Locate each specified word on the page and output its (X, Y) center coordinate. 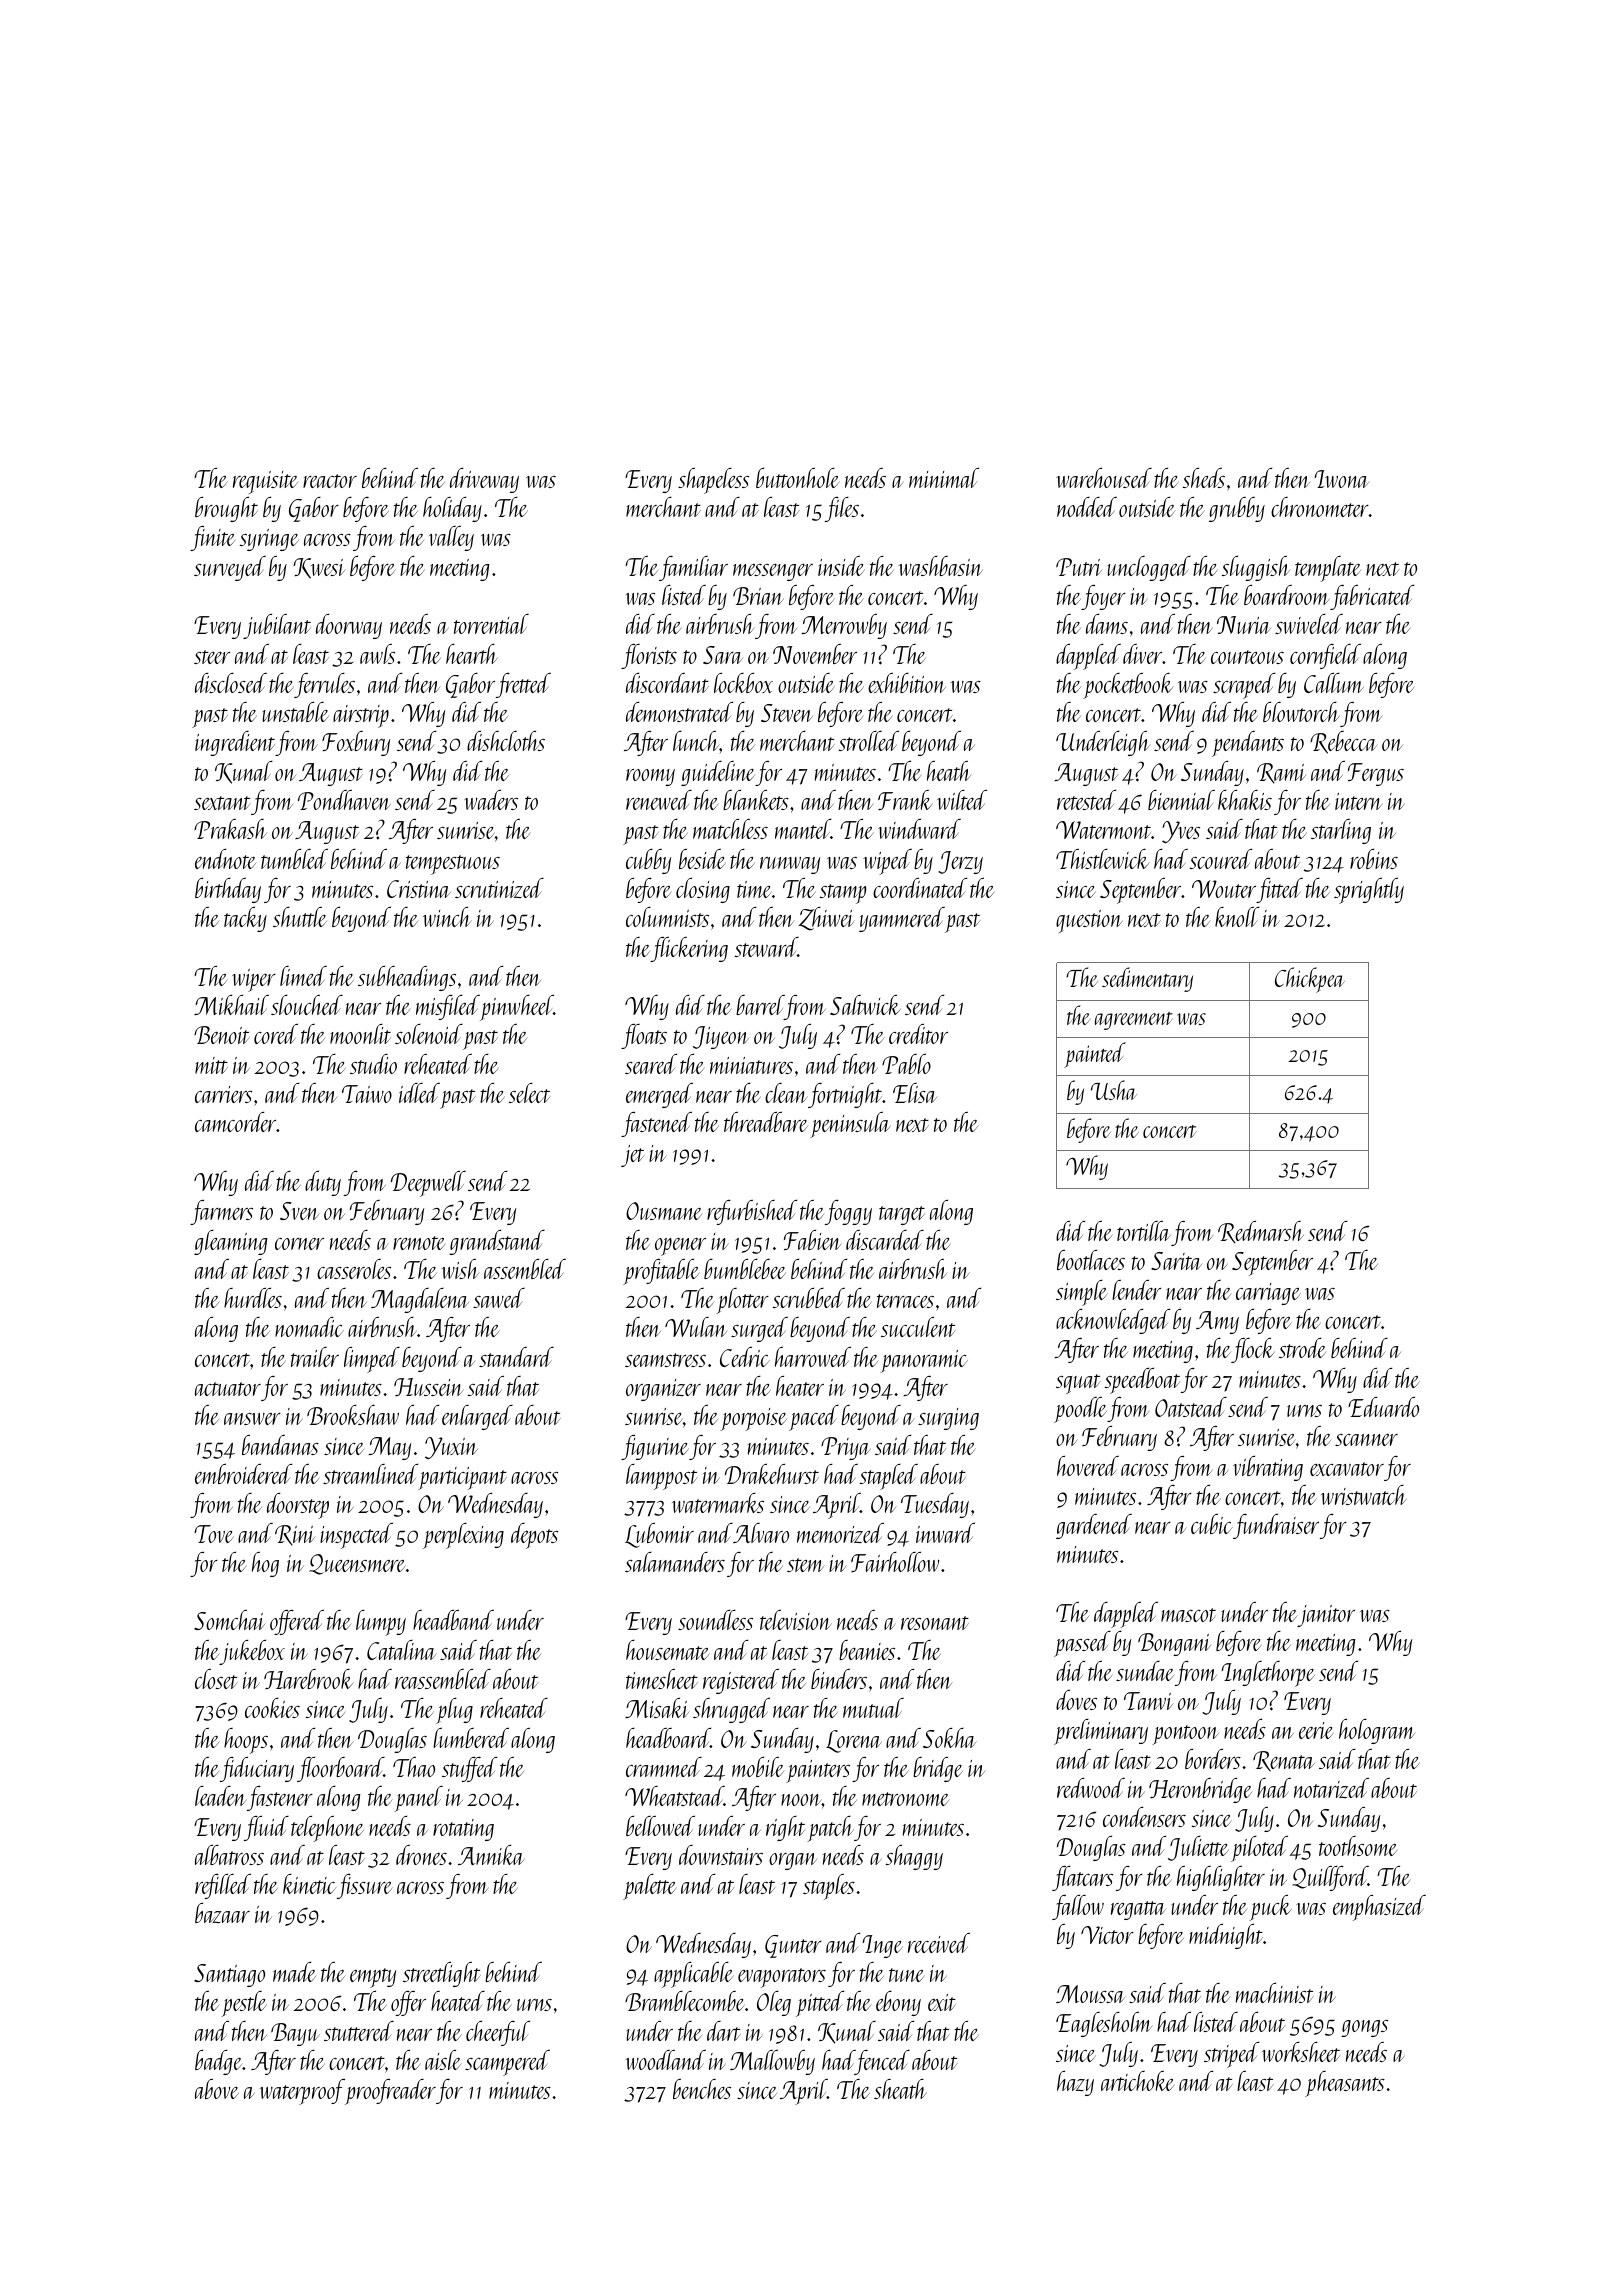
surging (948, 1419)
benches (702, 2089)
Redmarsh (1261, 1232)
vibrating (1268, 1468)
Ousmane (664, 1211)
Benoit (222, 1035)
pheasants (1345, 2084)
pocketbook (1128, 686)
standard (516, 1357)
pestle (244, 2004)
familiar (693, 568)
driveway (484, 480)
